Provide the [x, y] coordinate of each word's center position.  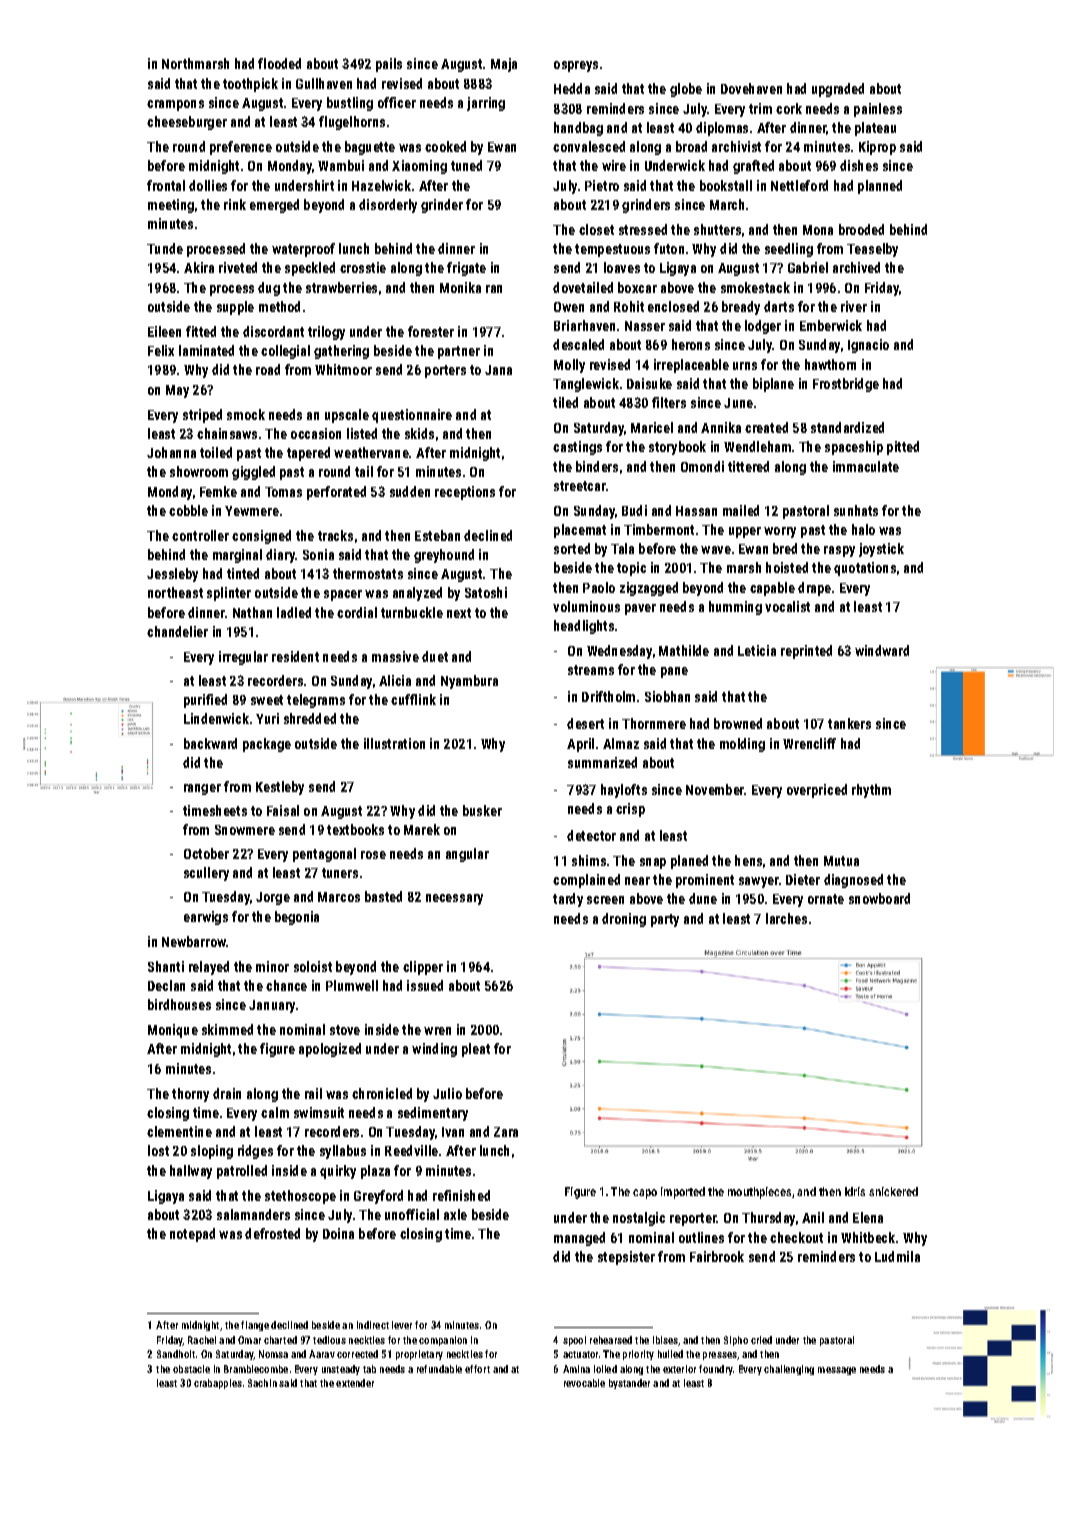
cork [789, 108]
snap [653, 863]
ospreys [576, 66]
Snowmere [245, 830]
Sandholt [176, 1354]
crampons [175, 105]
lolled [605, 1369]
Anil [813, 1217]
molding [742, 745]
